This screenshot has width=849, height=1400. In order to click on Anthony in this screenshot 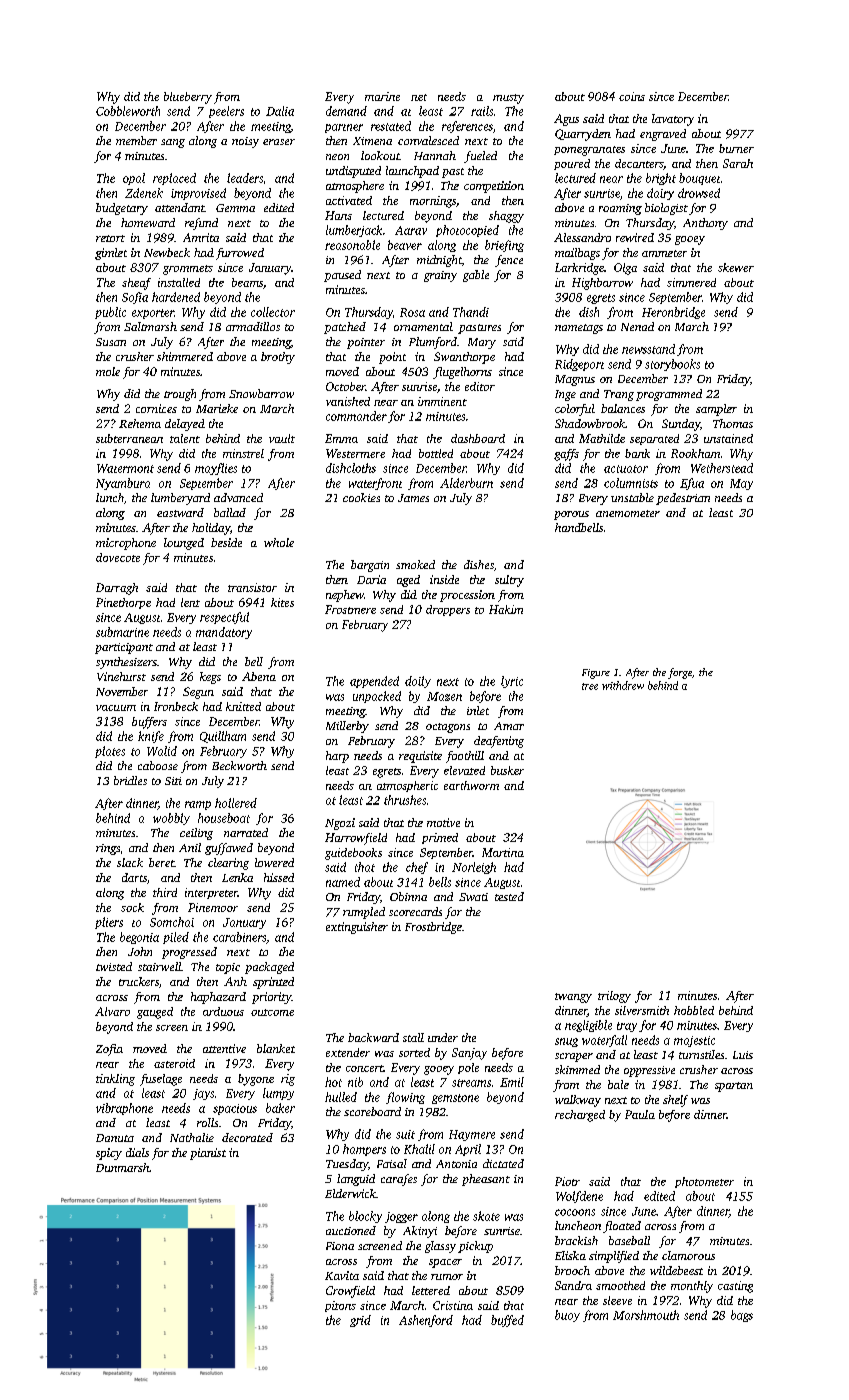, I will do `click(705, 224)`.
